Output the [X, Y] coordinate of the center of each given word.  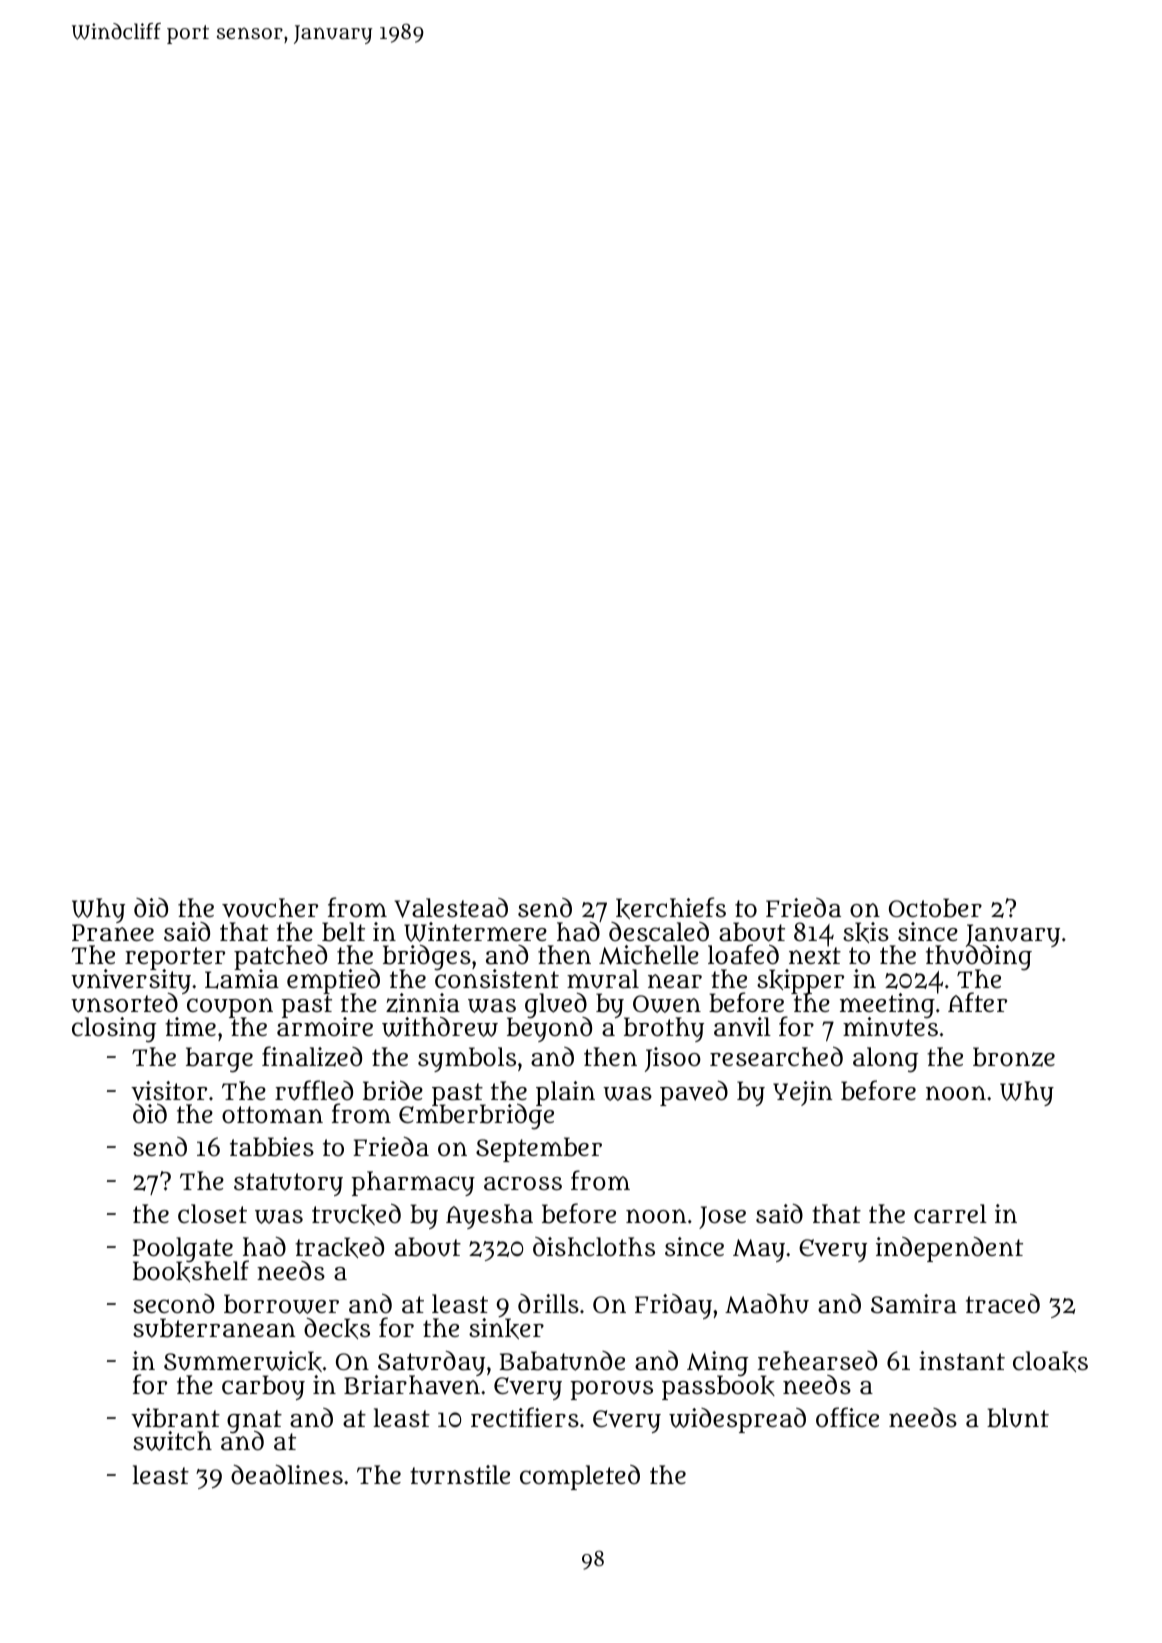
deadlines [287, 1475]
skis [866, 932]
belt [343, 932]
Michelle [649, 955]
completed [580, 1477]
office [847, 1417]
